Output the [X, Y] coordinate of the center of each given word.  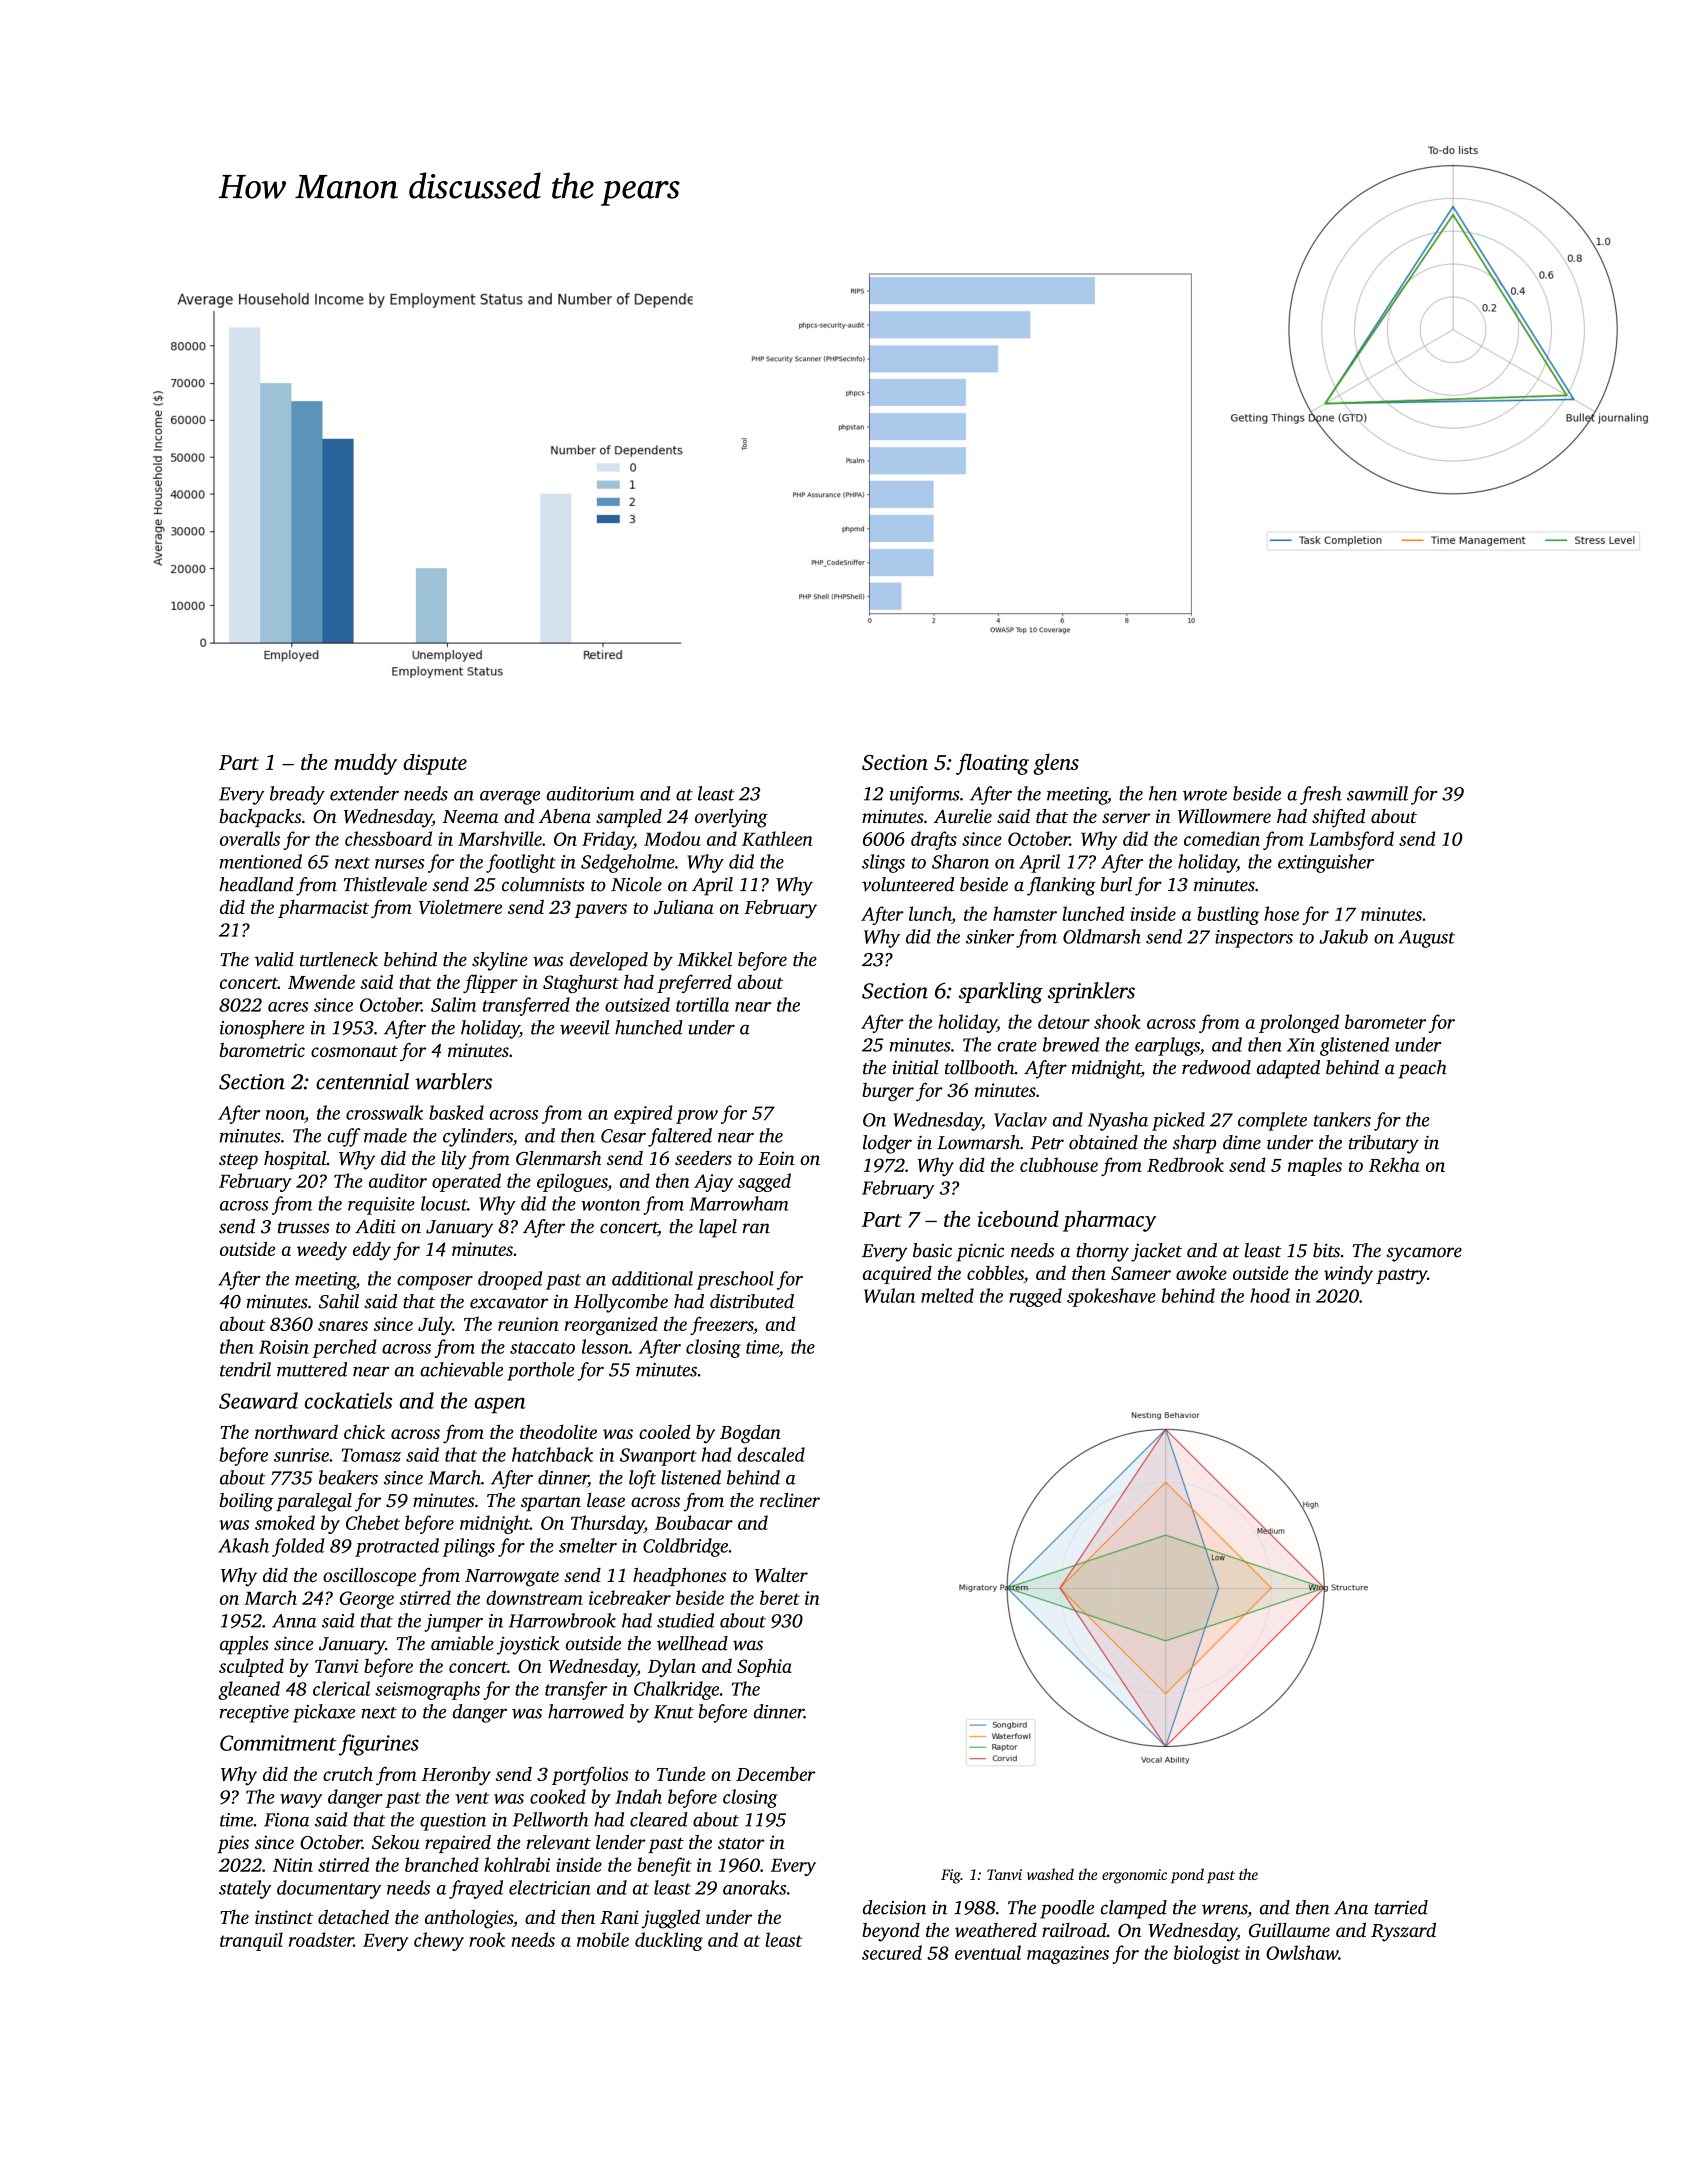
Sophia [764, 1667]
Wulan [889, 1295]
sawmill [1377, 793]
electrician [550, 1887]
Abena [565, 816]
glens [1056, 764]
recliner [790, 1500]
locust [444, 1203]
